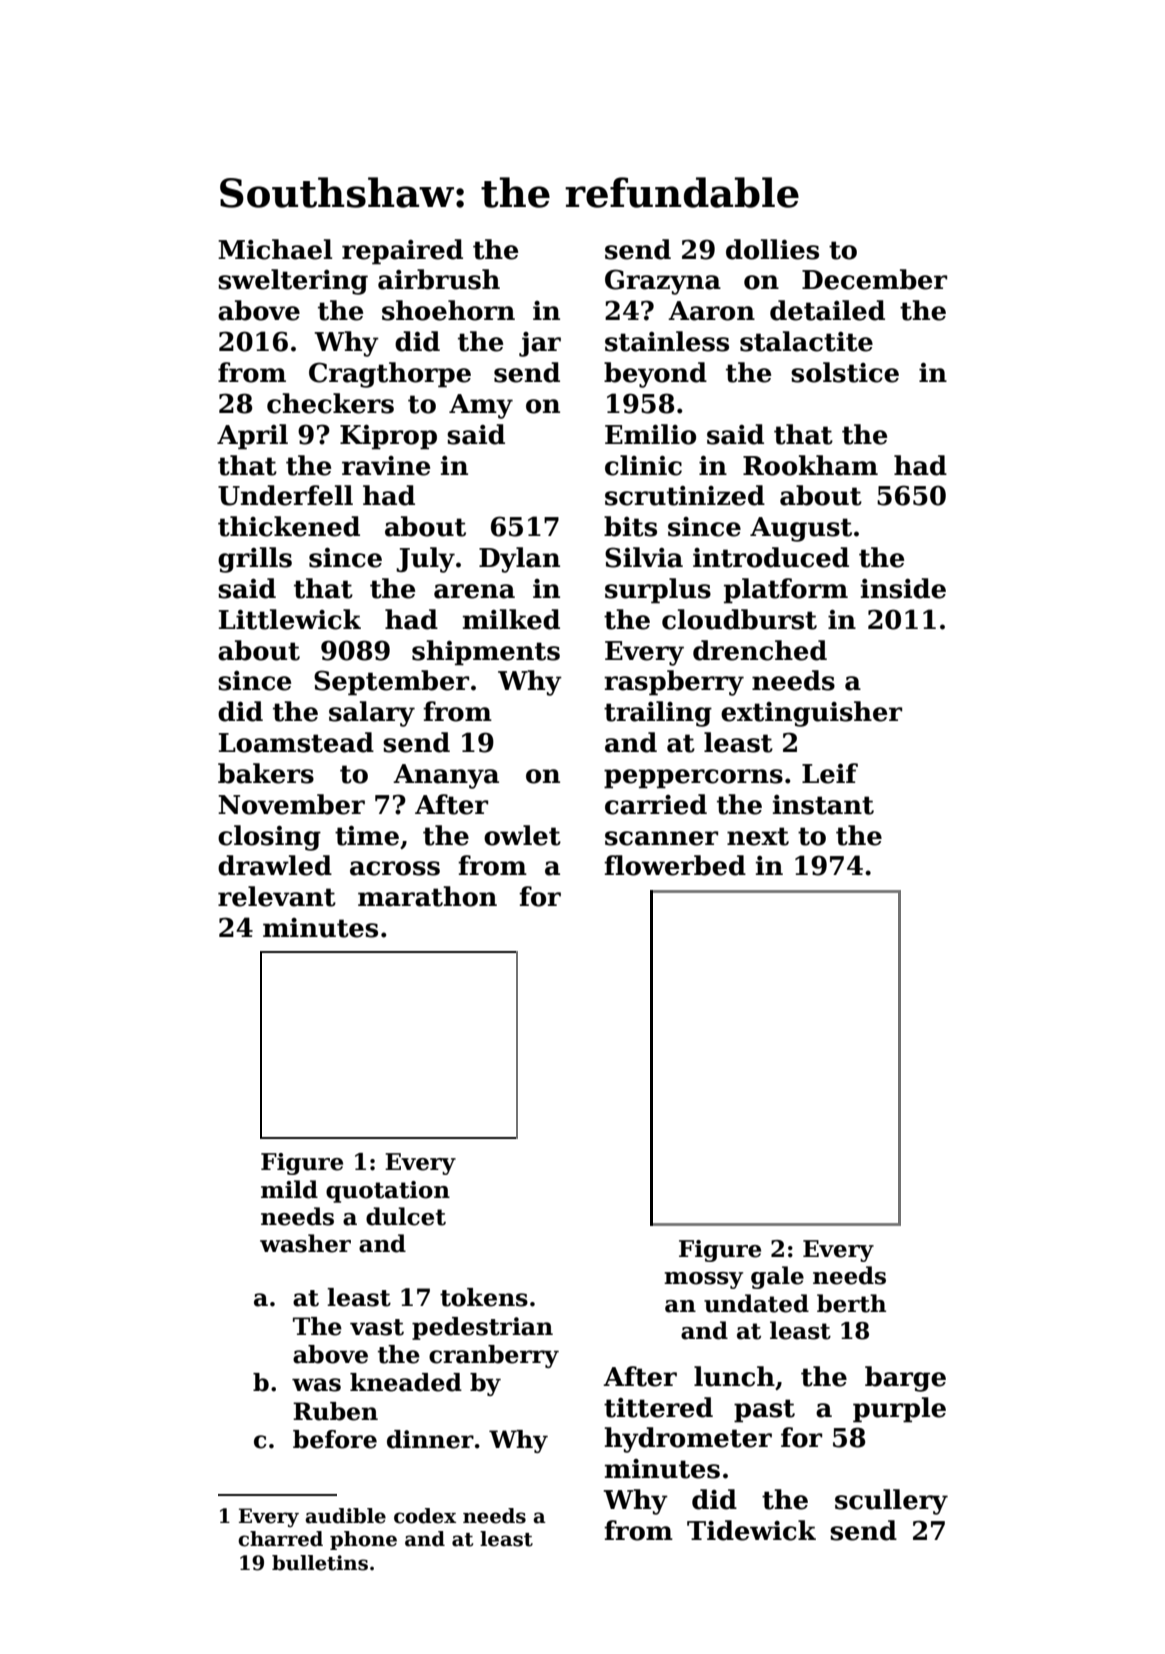  What do you see at coordinates (320, 1563) in the image?
I see `bulletins` at bounding box center [320, 1563].
